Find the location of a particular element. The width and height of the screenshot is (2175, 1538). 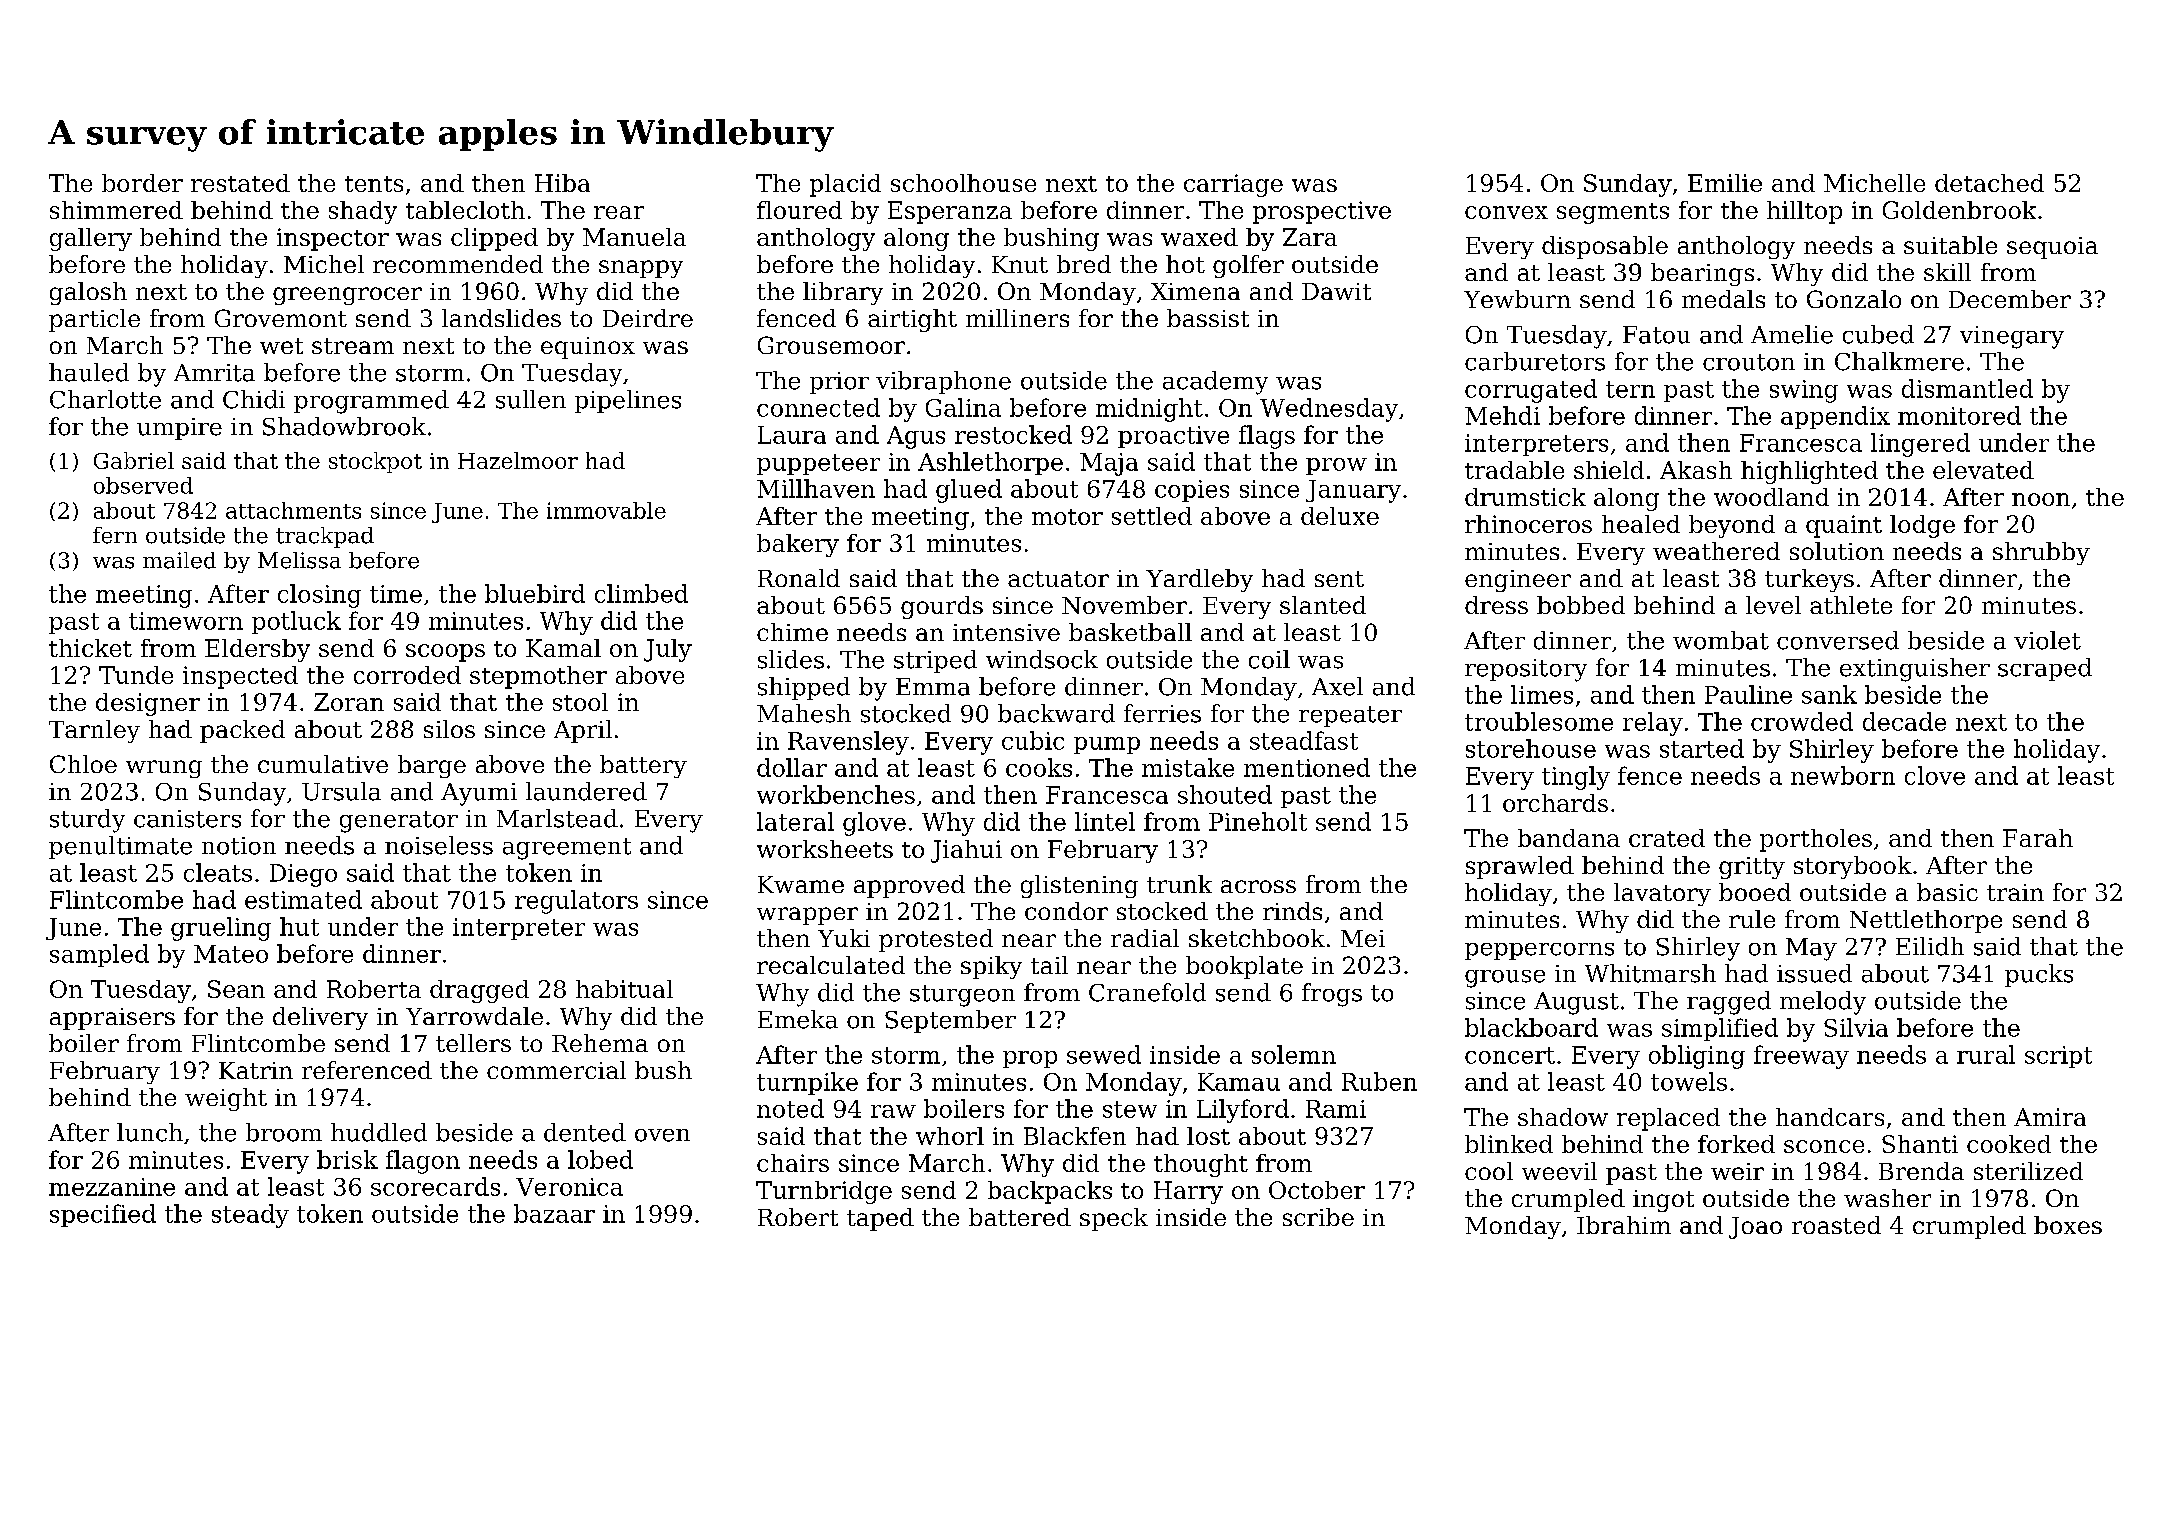

skill is located at coordinates (1947, 272).
